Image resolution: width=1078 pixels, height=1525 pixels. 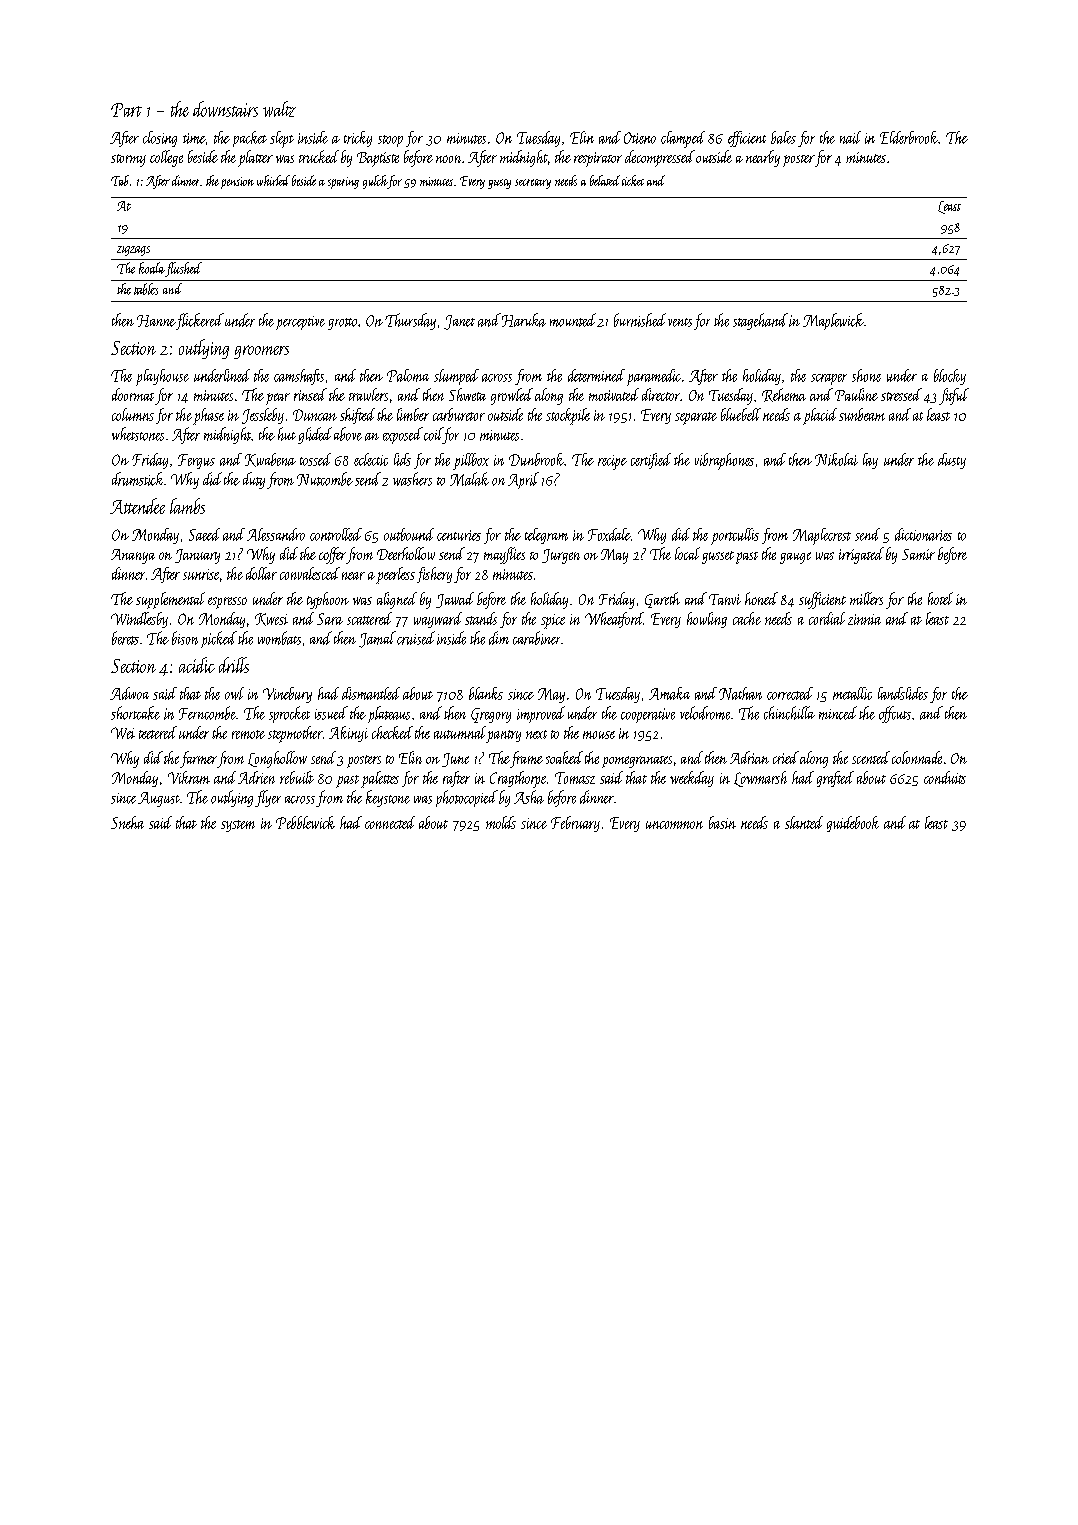 What do you see at coordinates (850, 137) in the screenshot?
I see `nail` at bounding box center [850, 137].
